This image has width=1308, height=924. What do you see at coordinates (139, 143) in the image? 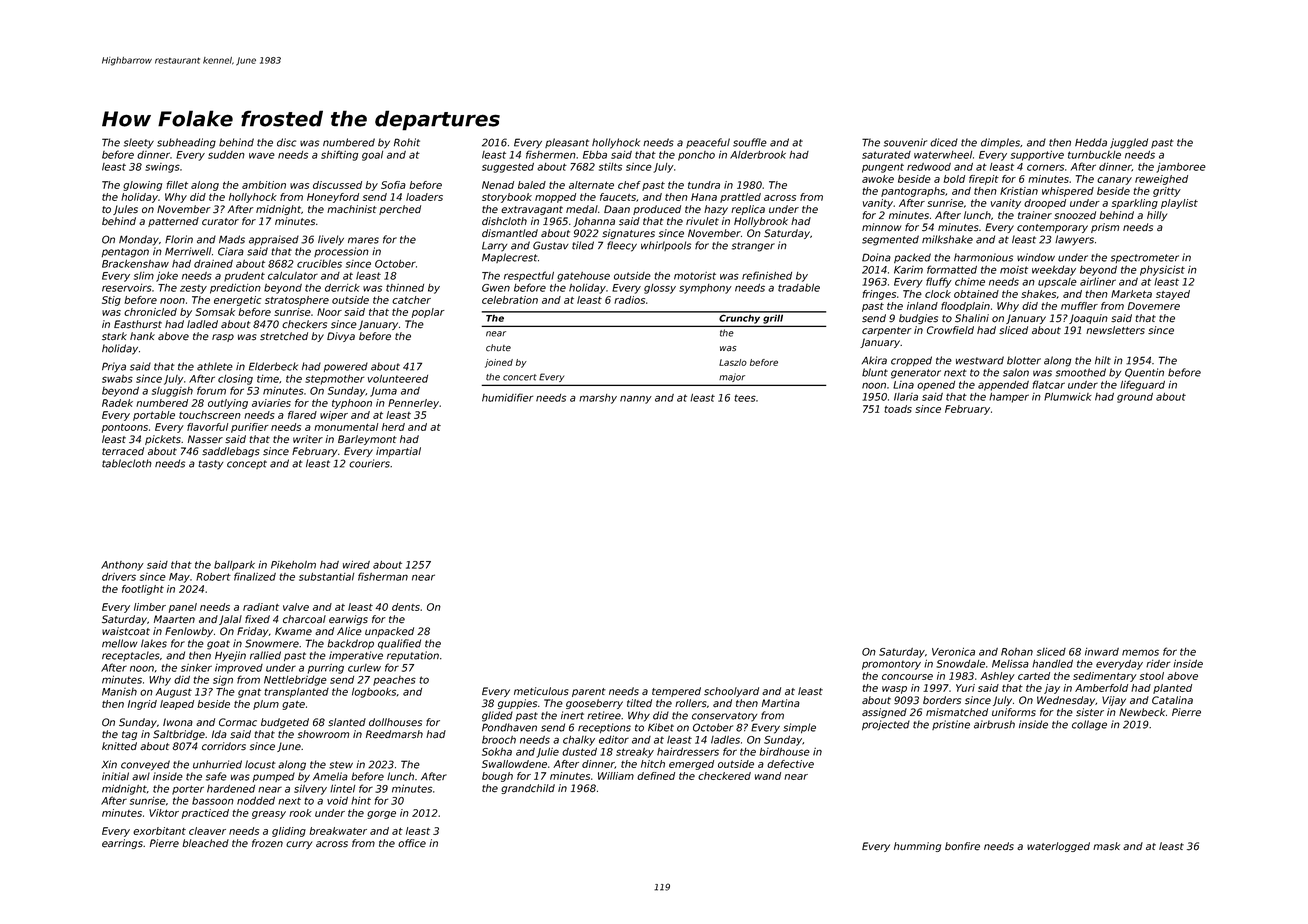
I see `sleety` at bounding box center [139, 143].
